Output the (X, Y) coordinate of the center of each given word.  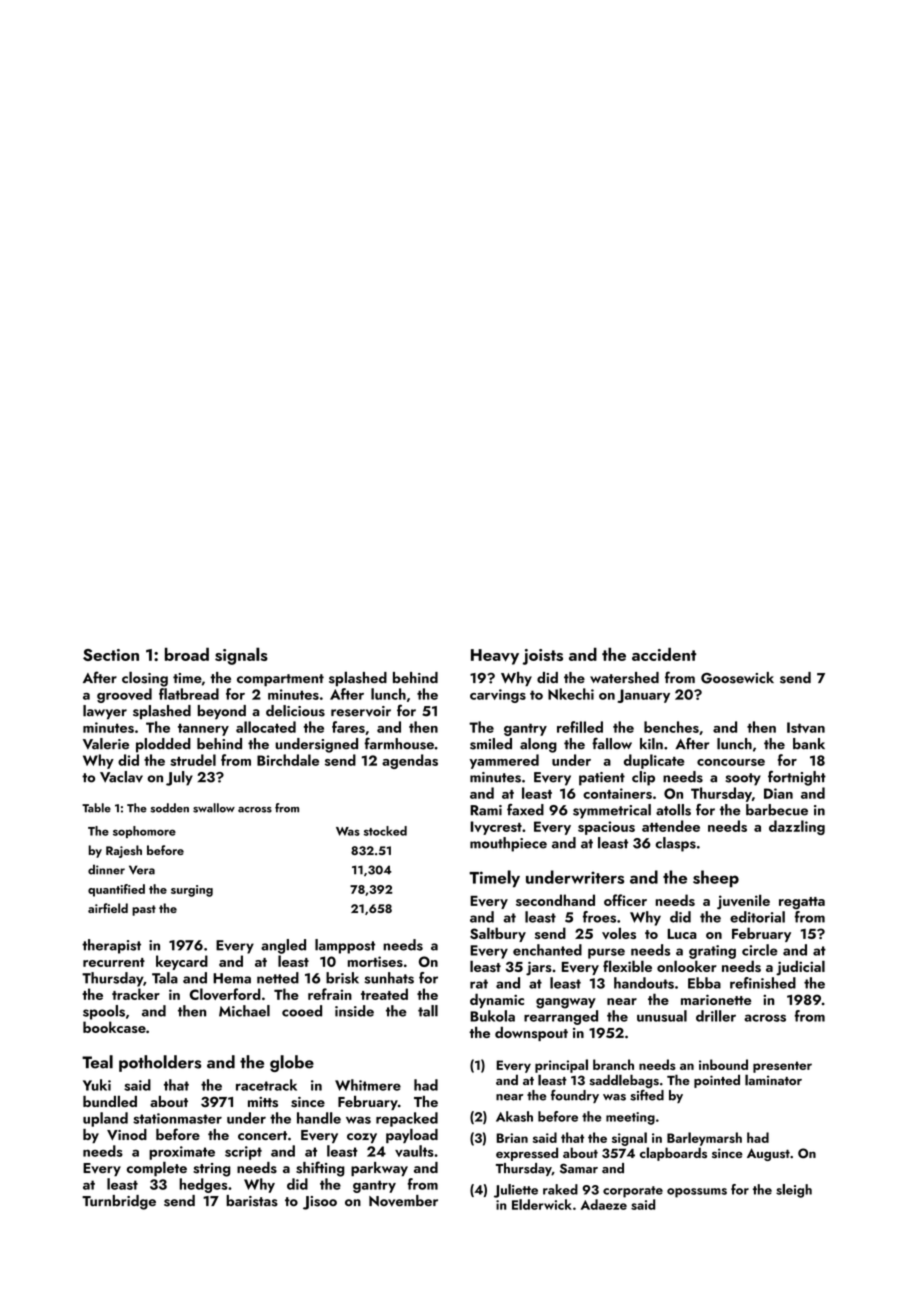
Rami (486, 810)
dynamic (497, 1000)
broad (187, 654)
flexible (627, 966)
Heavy (495, 657)
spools (104, 1012)
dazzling (797, 827)
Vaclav (121, 777)
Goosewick (737, 678)
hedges (203, 1185)
